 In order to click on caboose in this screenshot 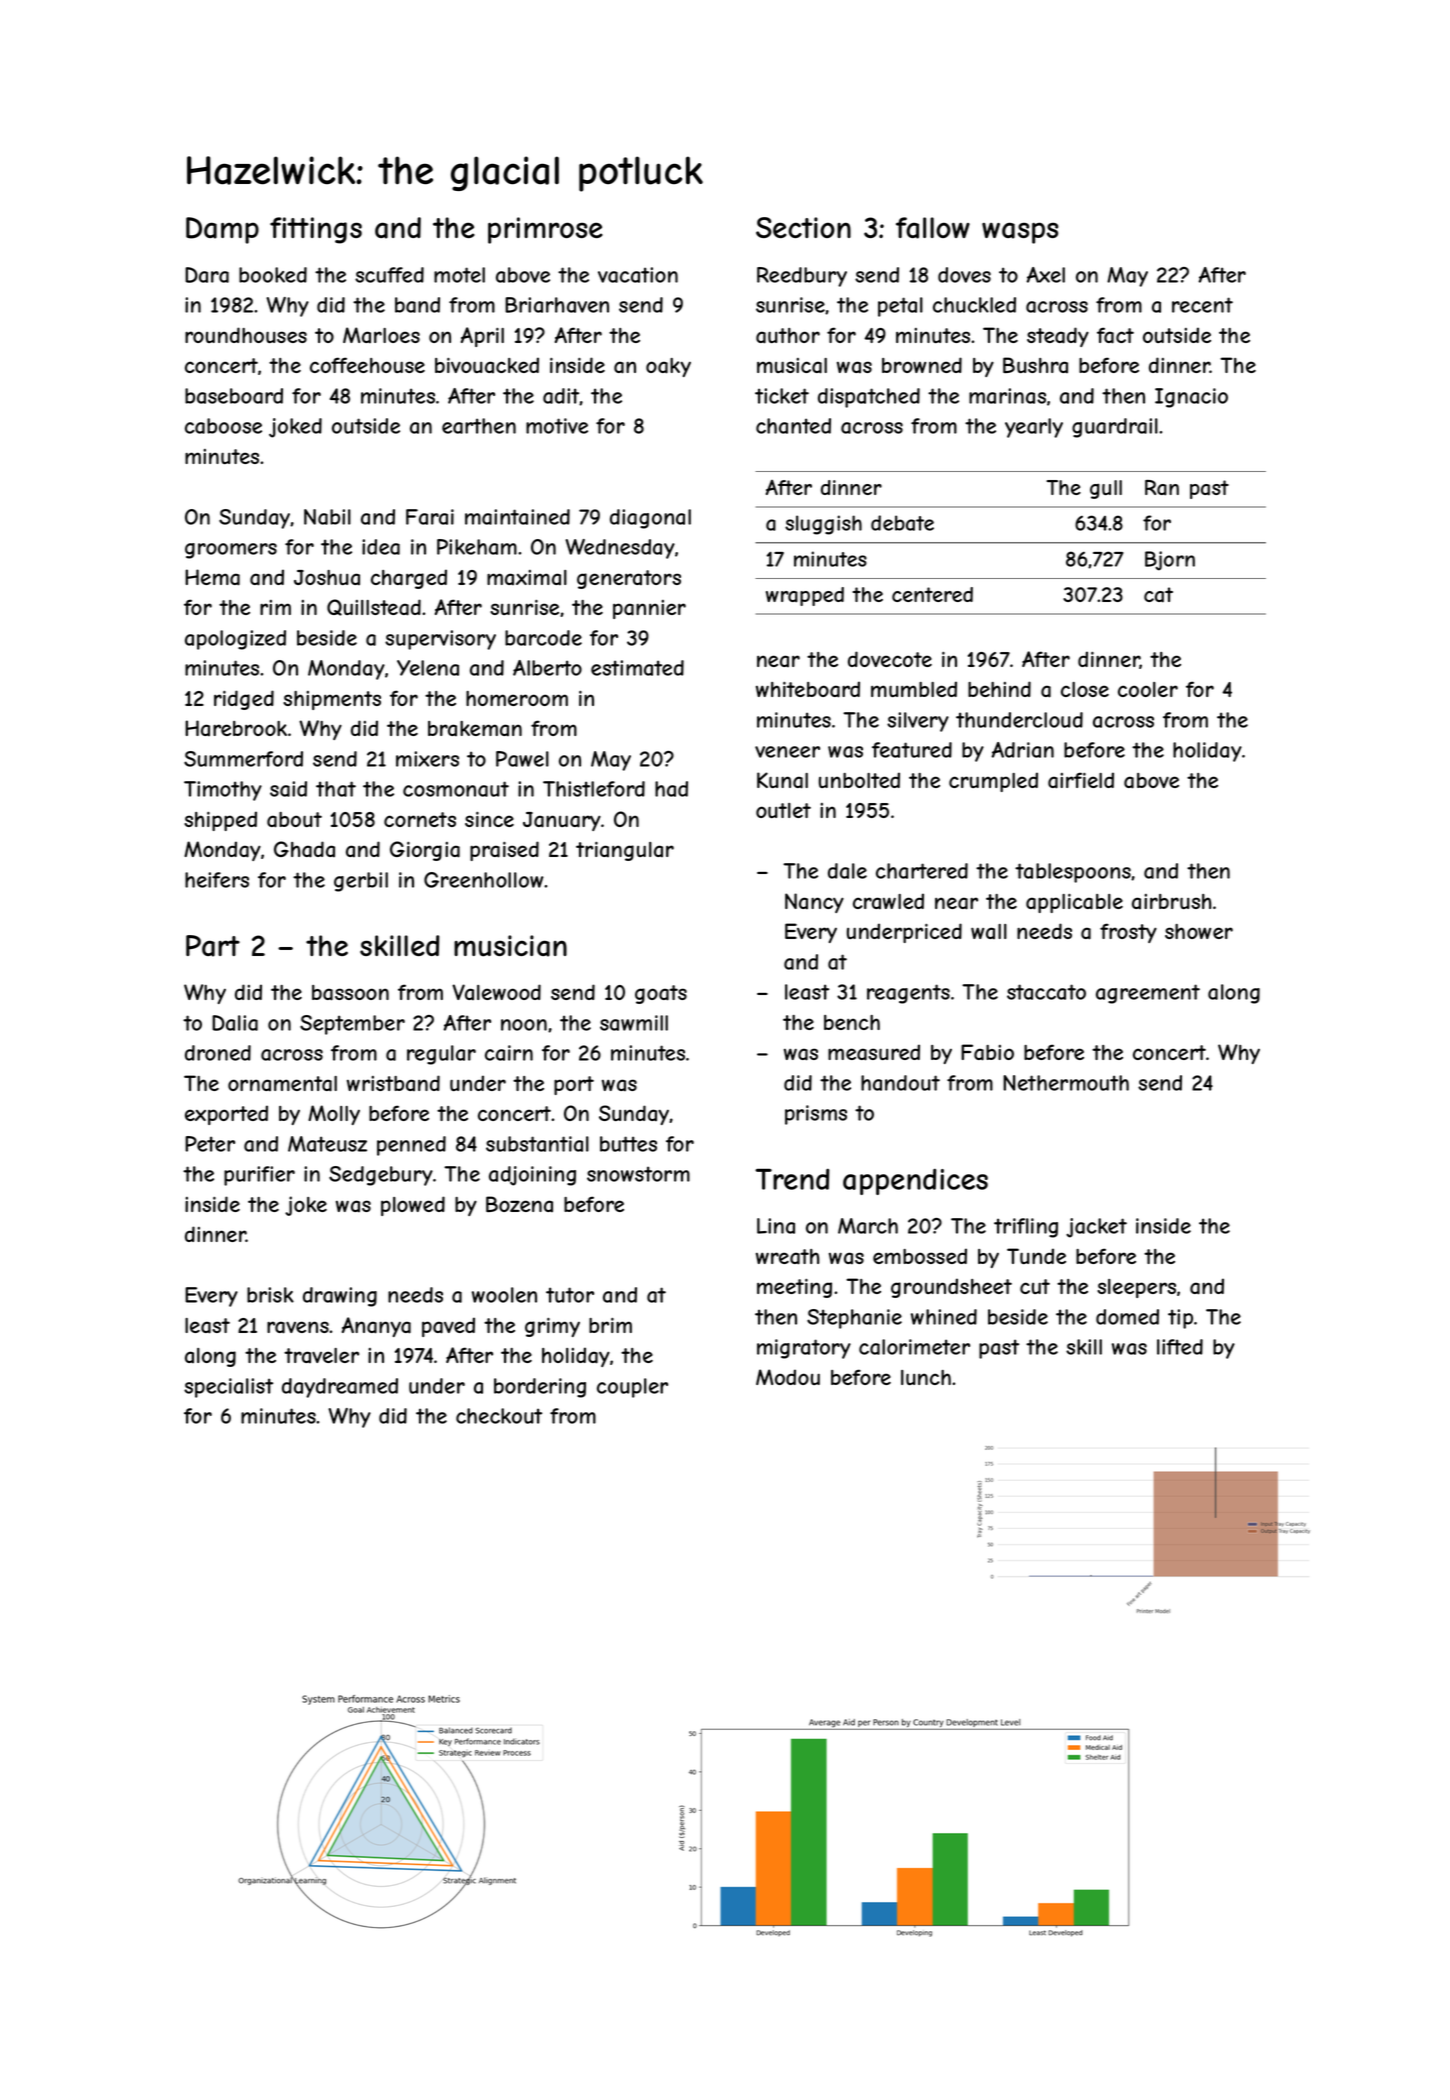, I will do `click(223, 426)`.
